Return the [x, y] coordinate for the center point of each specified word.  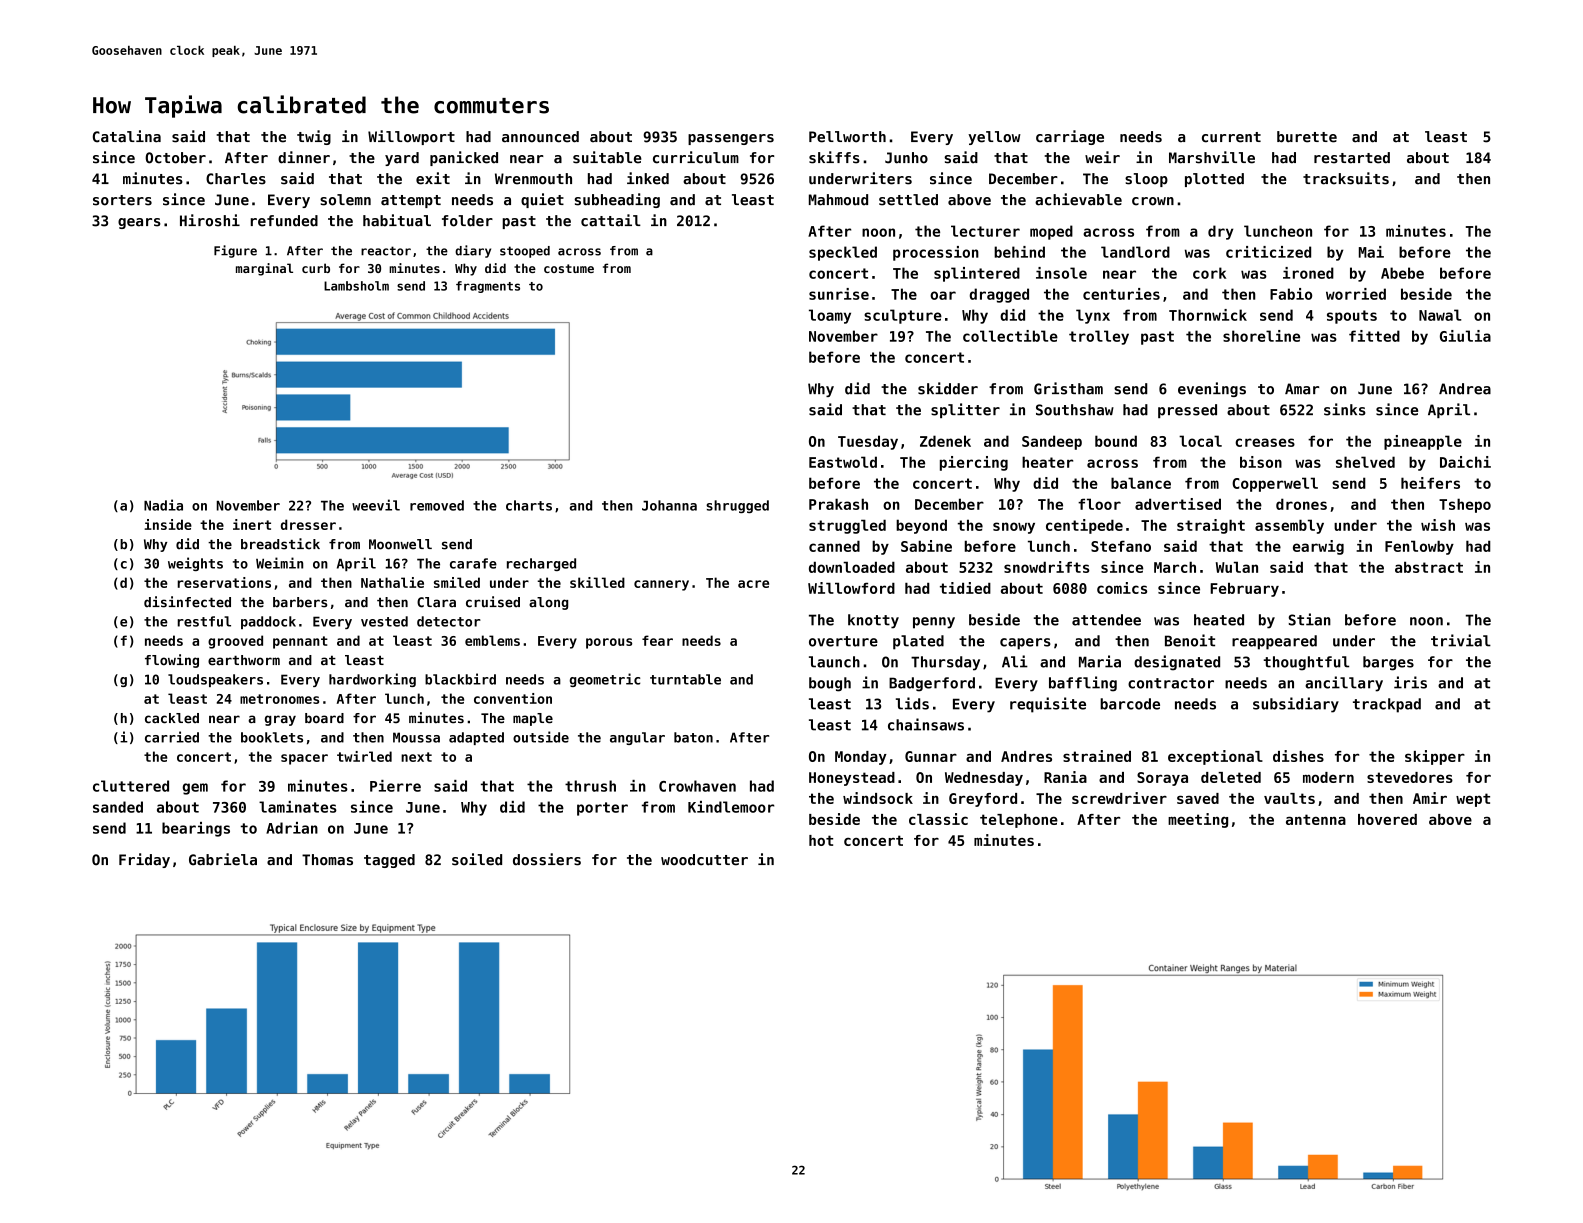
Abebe [1402, 273]
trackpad [1387, 705]
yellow [994, 138]
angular [637, 738]
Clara [436, 602]
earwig [1318, 547]
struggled [847, 526]
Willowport [411, 137]
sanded [118, 807]
